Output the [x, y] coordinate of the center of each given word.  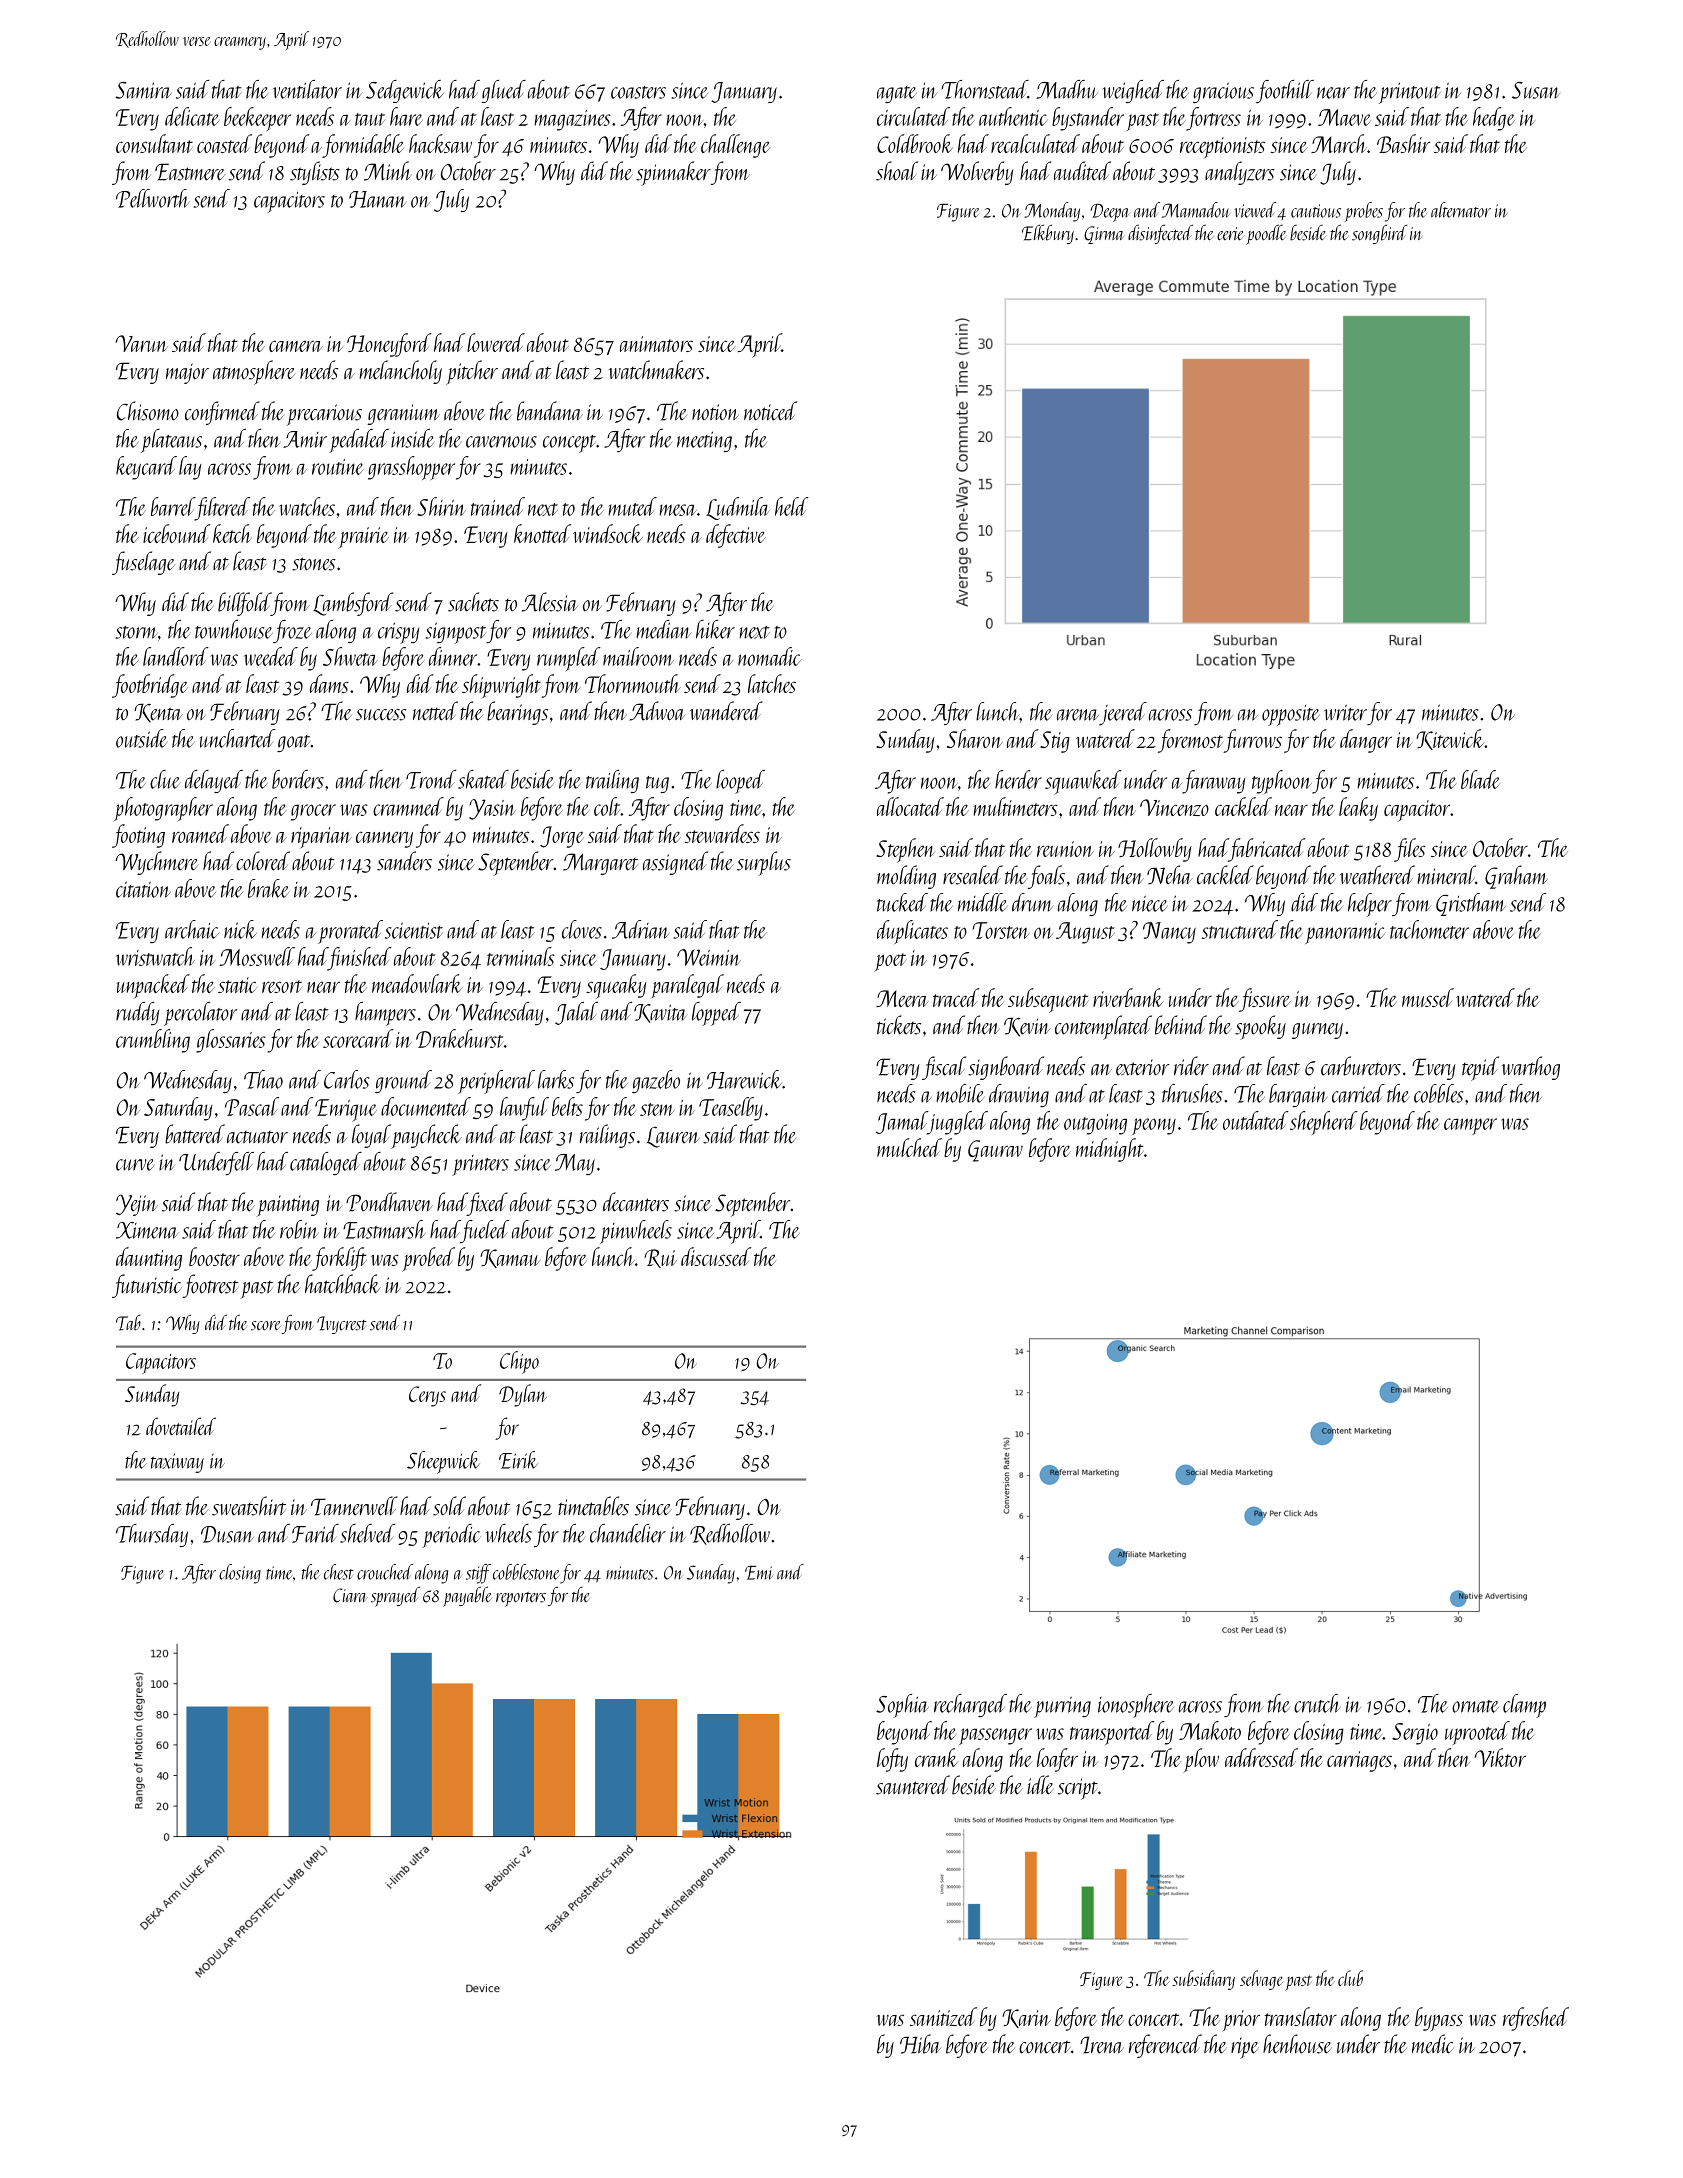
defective [736, 536]
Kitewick [1450, 739]
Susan [1536, 90]
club [1350, 1978]
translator [1301, 2016]
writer [1345, 713]
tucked [902, 902]
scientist [414, 931]
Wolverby [977, 173]
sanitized [943, 2016]
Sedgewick [405, 91]
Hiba [920, 2044]
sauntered [913, 1785]
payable [467, 1596]
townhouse [234, 629]
